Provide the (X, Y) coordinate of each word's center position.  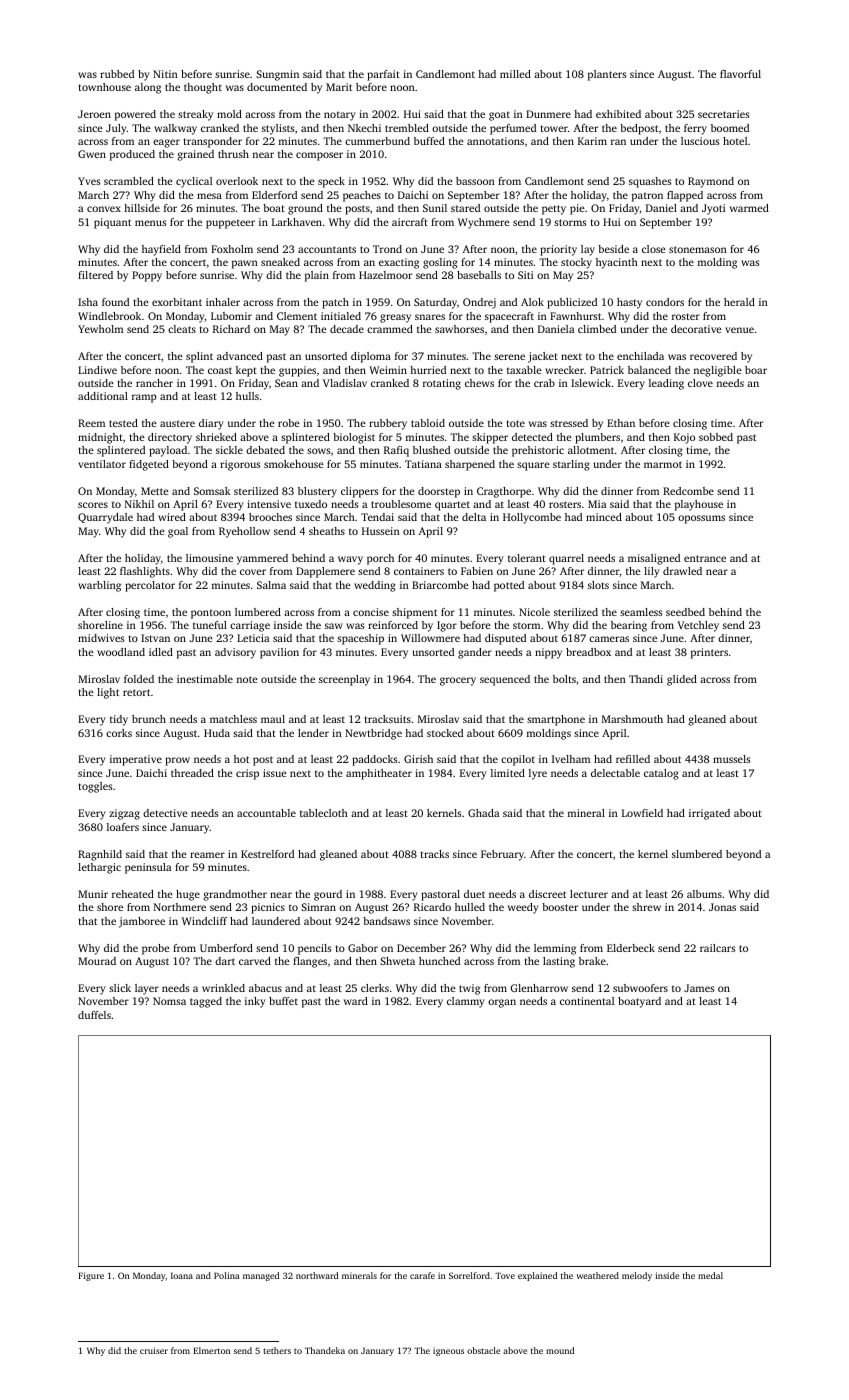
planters (607, 75)
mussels (731, 759)
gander (475, 653)
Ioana (182, 1275)
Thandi (646, 679)
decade (347, 329)
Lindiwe (97, 370)
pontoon (211, 614)
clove (700, 383)
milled (515, 74)
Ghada (483, 813)
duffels (94, 1015)
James (699, 988)
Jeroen (94, 114)
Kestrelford (267, 854)
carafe (422, 1275)
